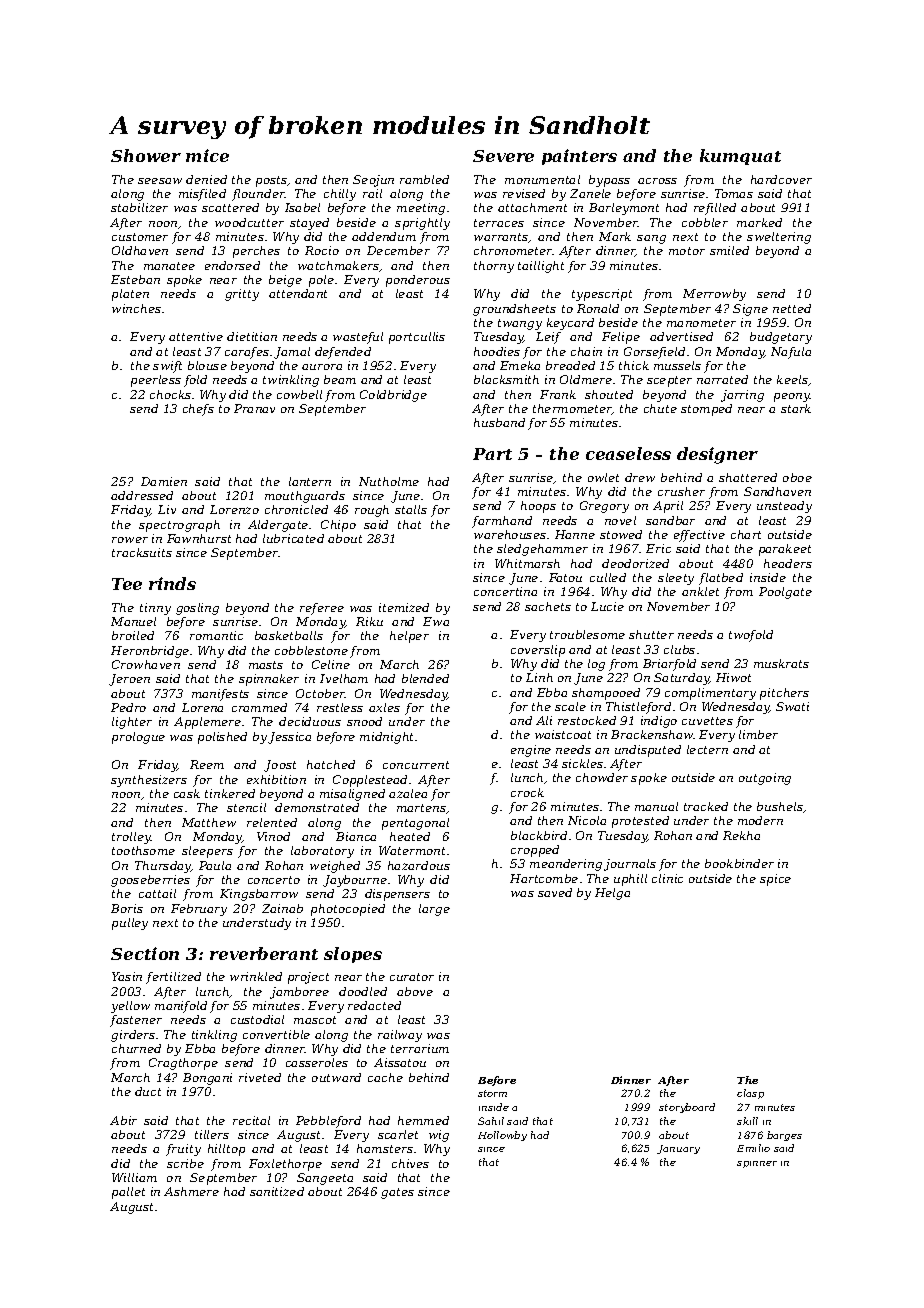 The height and width of the page is (1308, 924). What do you see at coordinates (621, 338) in the page?
I see `Felipe` at bounding box center [621, 338].
